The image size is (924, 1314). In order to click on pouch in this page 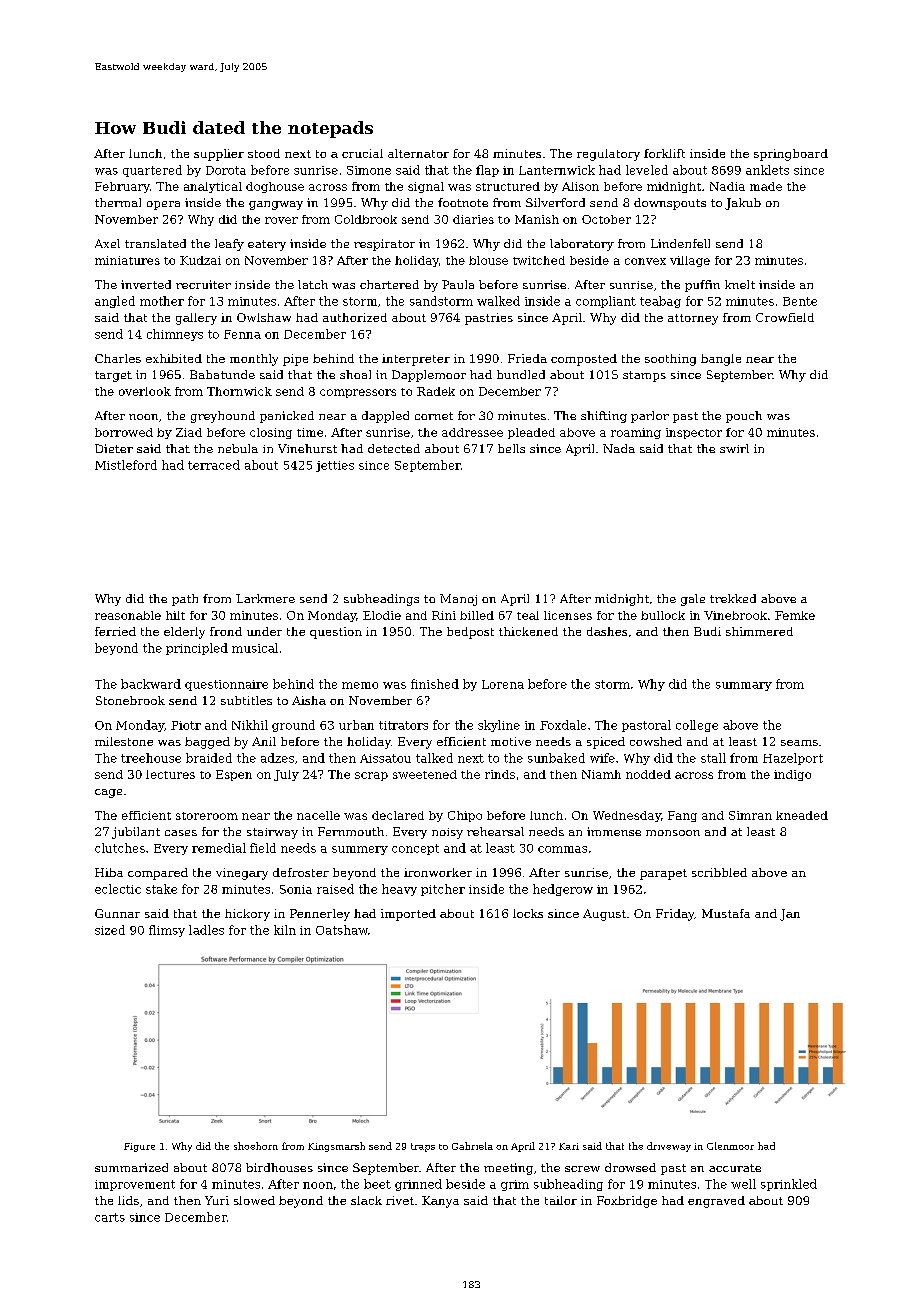, I will do `click(744, 417)`.
